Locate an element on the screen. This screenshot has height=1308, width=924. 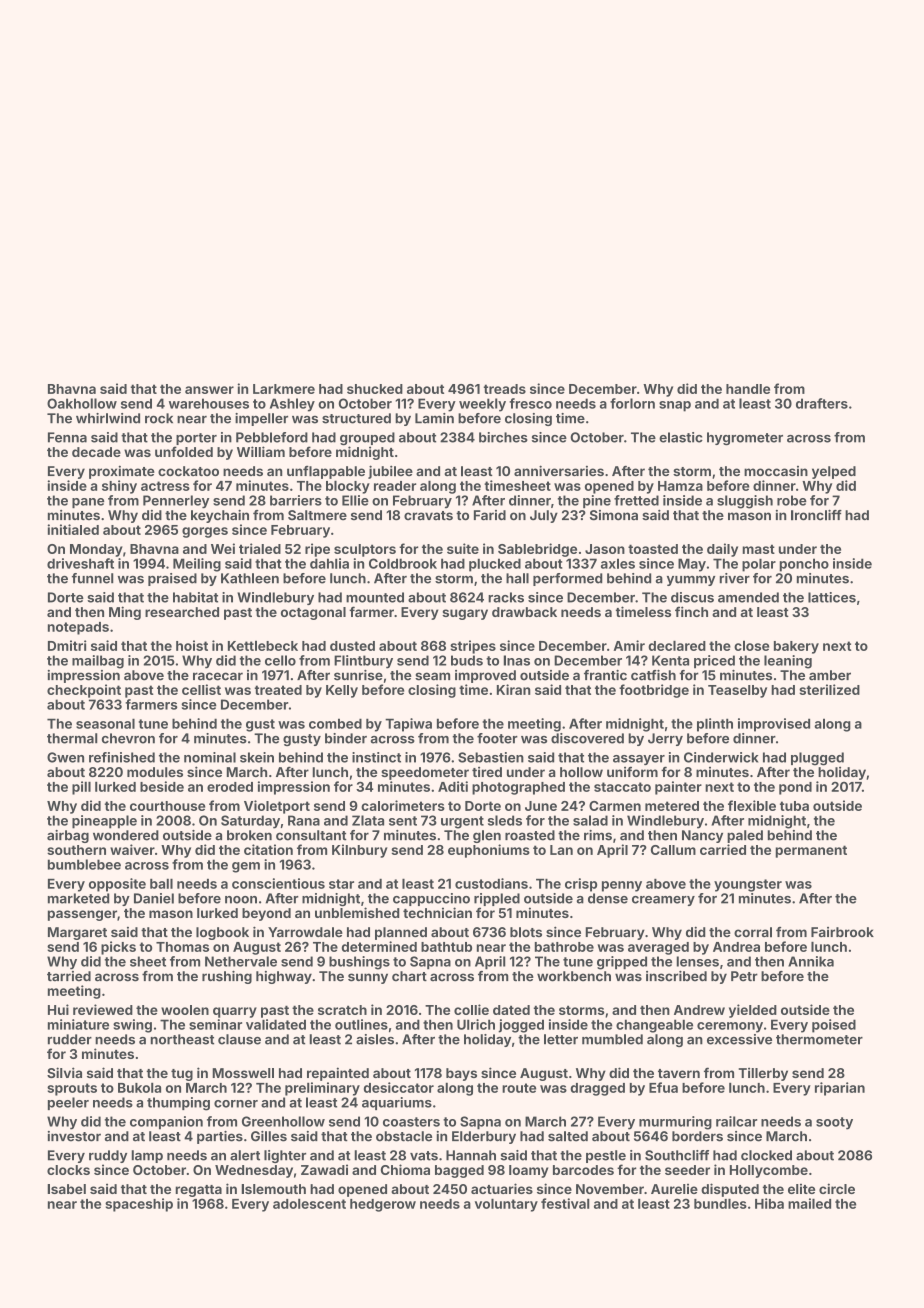
handle is located at coordinates (748, 389).
